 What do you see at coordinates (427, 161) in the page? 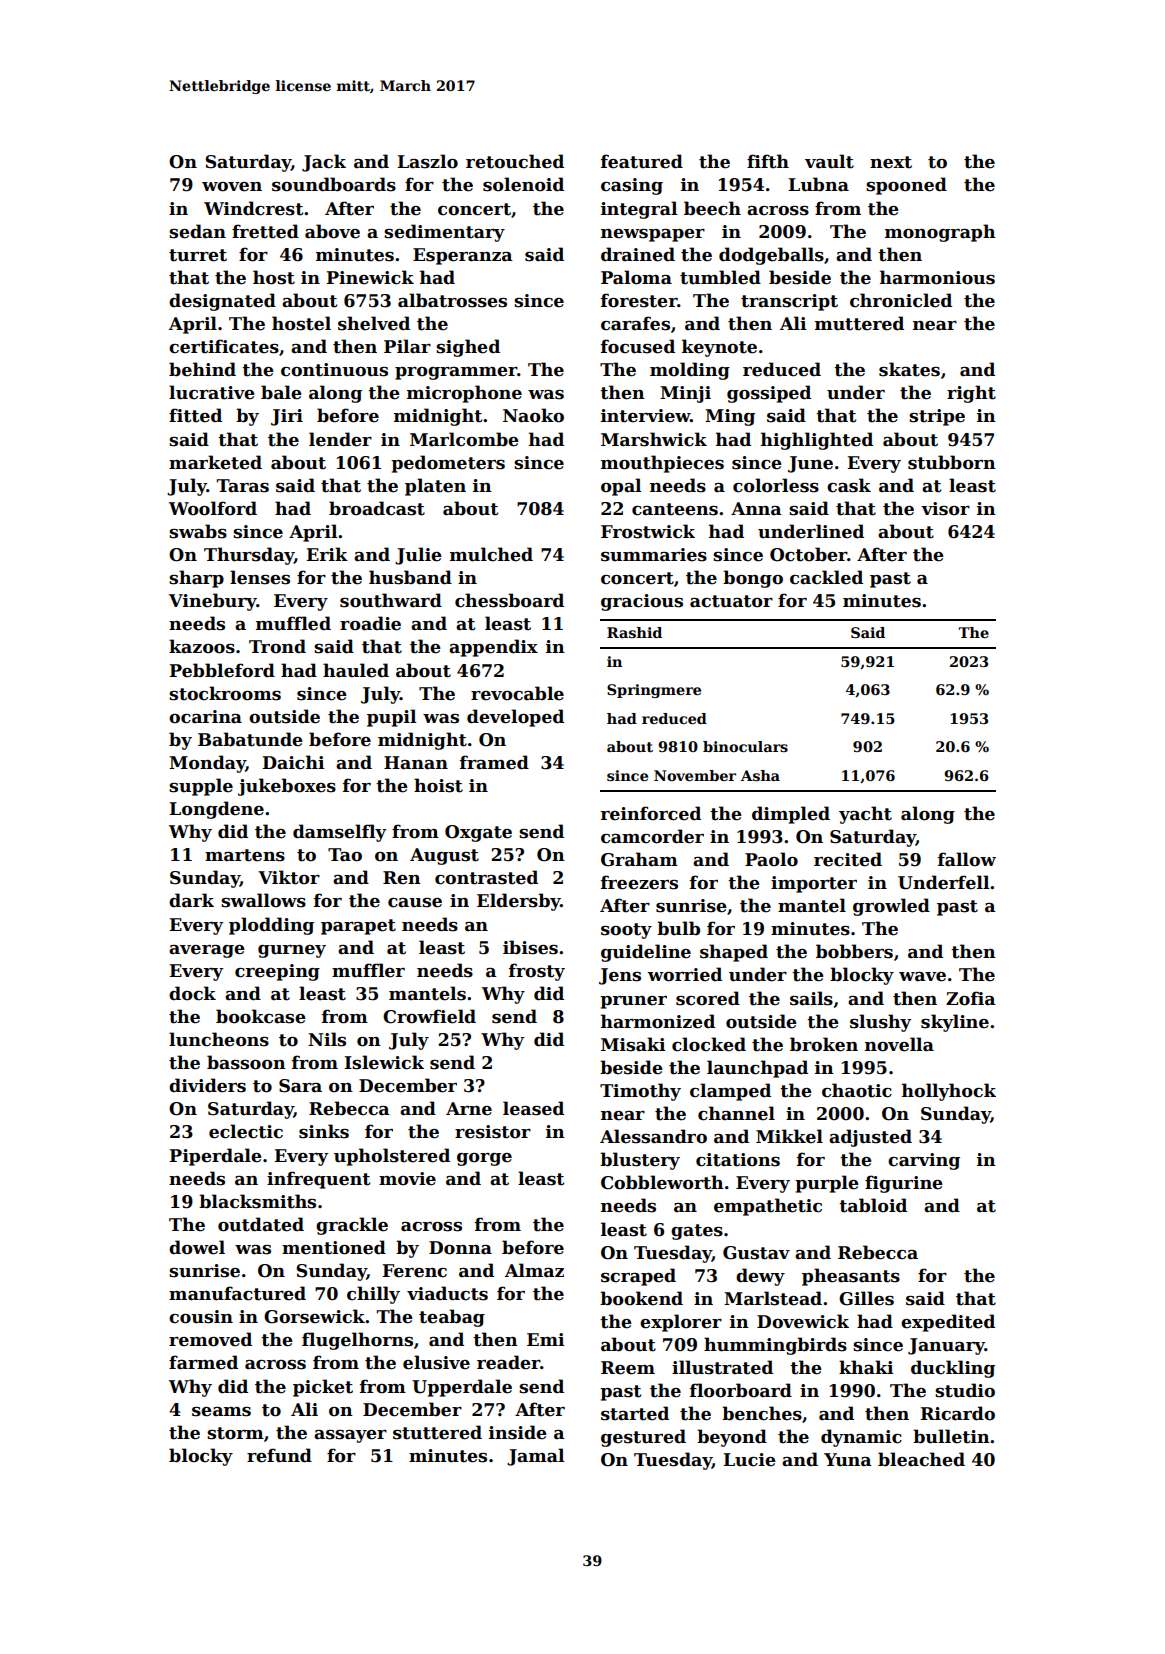
I see `Laszlo` at bounding box center [427, 161].
